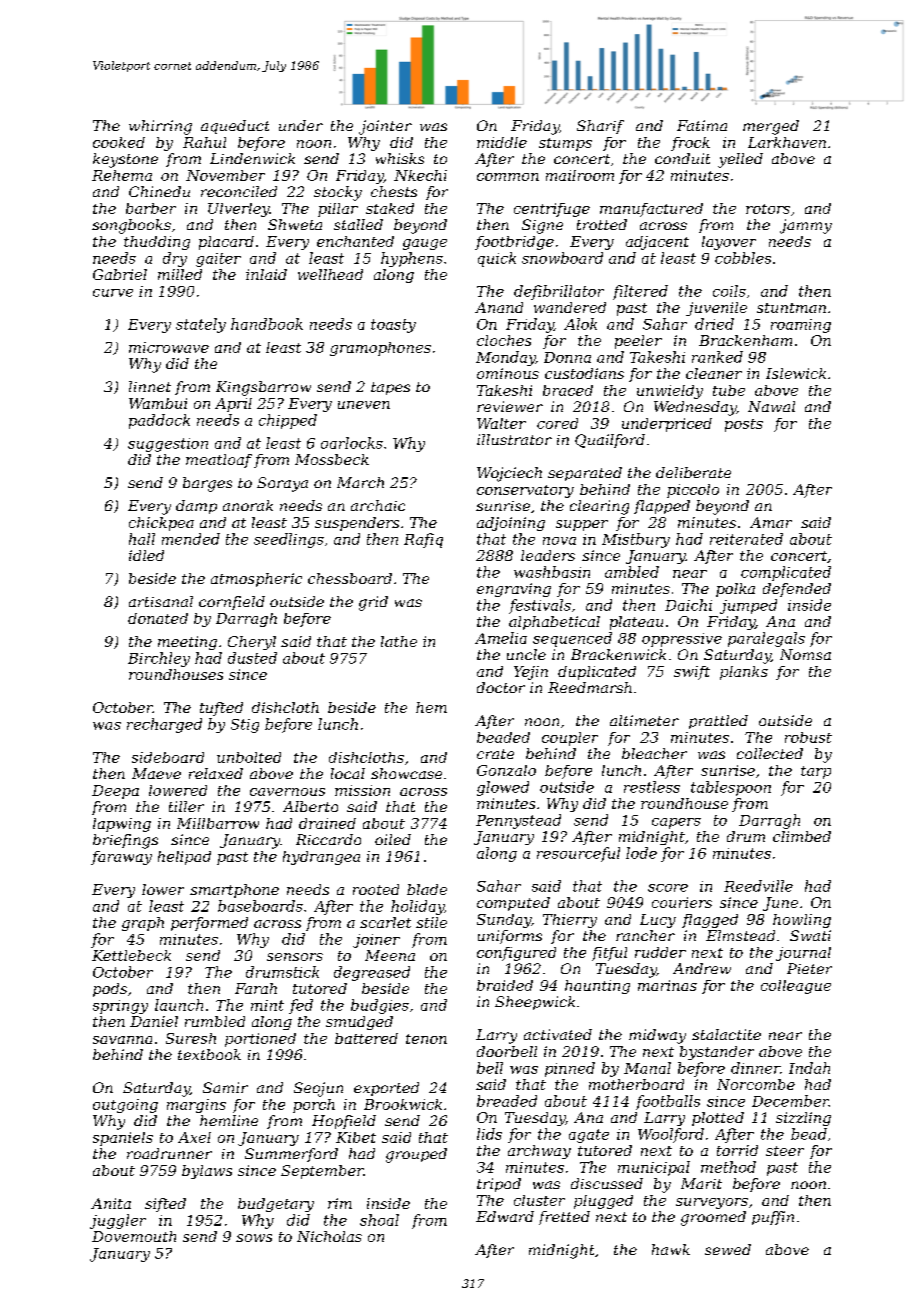 This screenshot has height=1308, width=924. I want to click on staked, so click(390, 208).
